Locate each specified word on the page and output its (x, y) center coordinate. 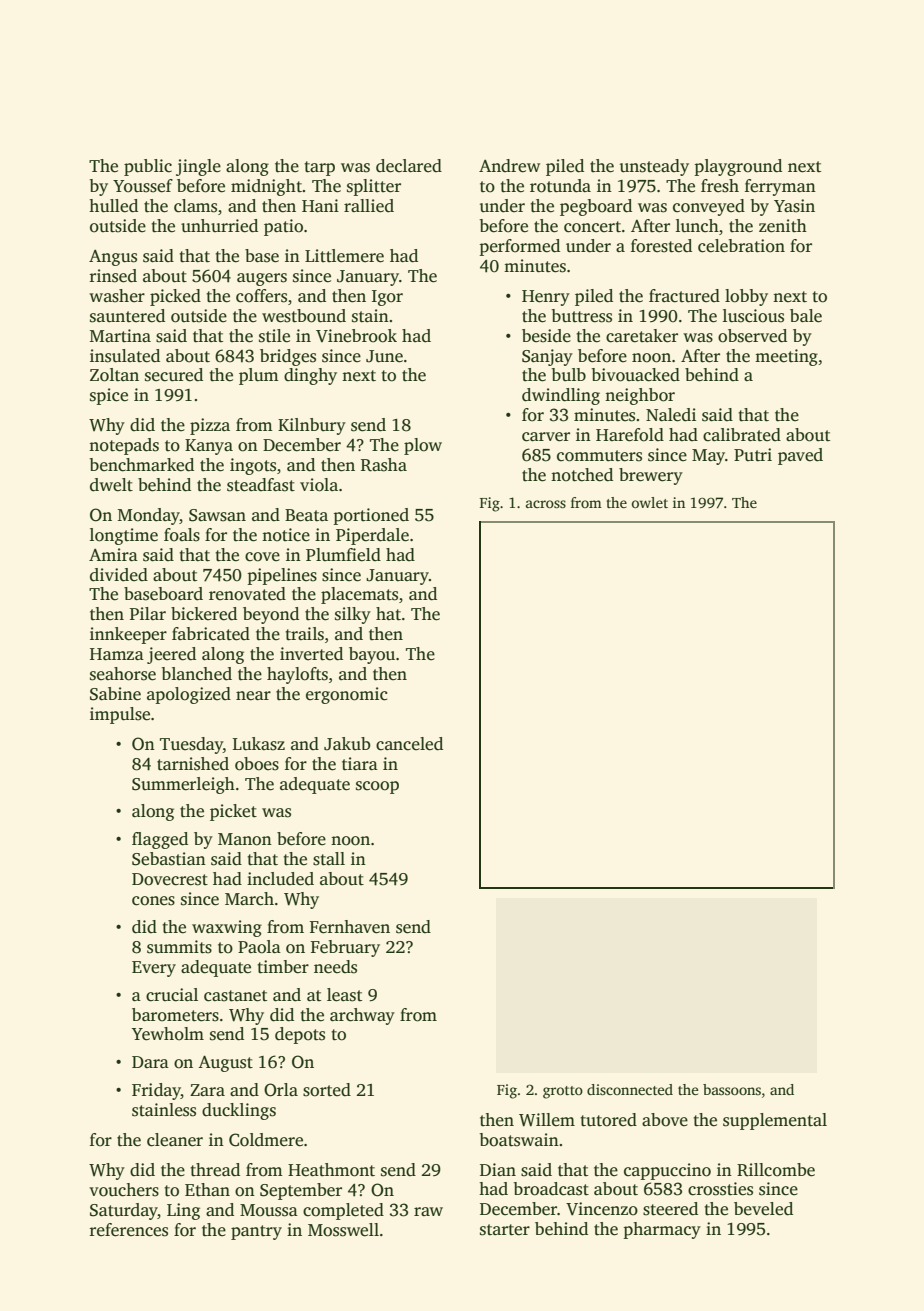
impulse (120, 715)
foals (182, 535)
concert (592, 227)
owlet (650, 502)
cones (153, 901)
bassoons (732, 1089)
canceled (409, 744)
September (301, 1191)
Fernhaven (349, 927)
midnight (266, 187)
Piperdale (372, 536)
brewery (651, 476)
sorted (327, 1090)
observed (752, 336)
